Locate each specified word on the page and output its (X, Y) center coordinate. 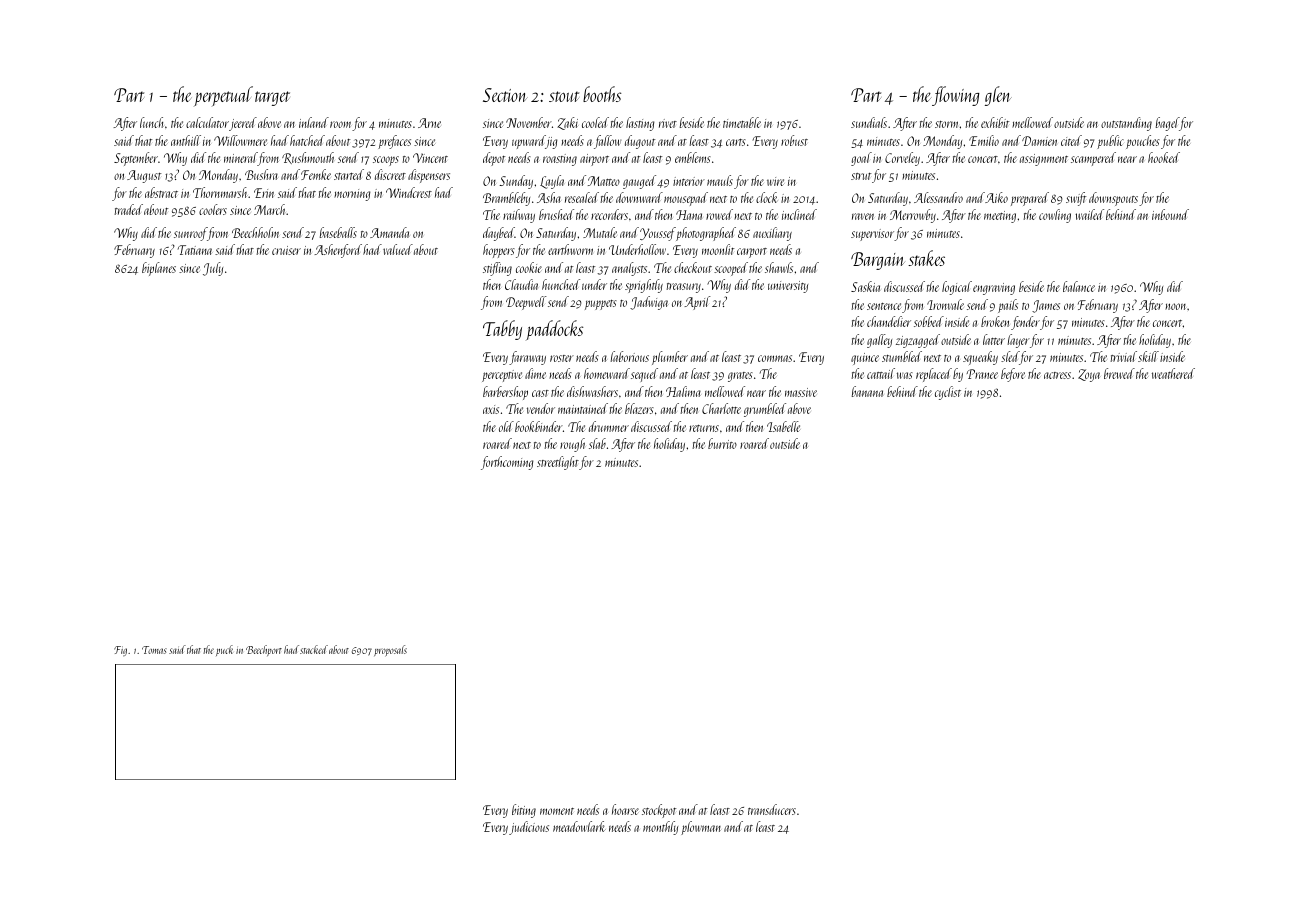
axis (491, 409)
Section (505, 95)
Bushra (261, 174)
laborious (629, 356)
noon (1175, 306)
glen (998, 96)
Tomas (154, 650)
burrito (722, 443)
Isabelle (783, 426)
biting (524, 811)
